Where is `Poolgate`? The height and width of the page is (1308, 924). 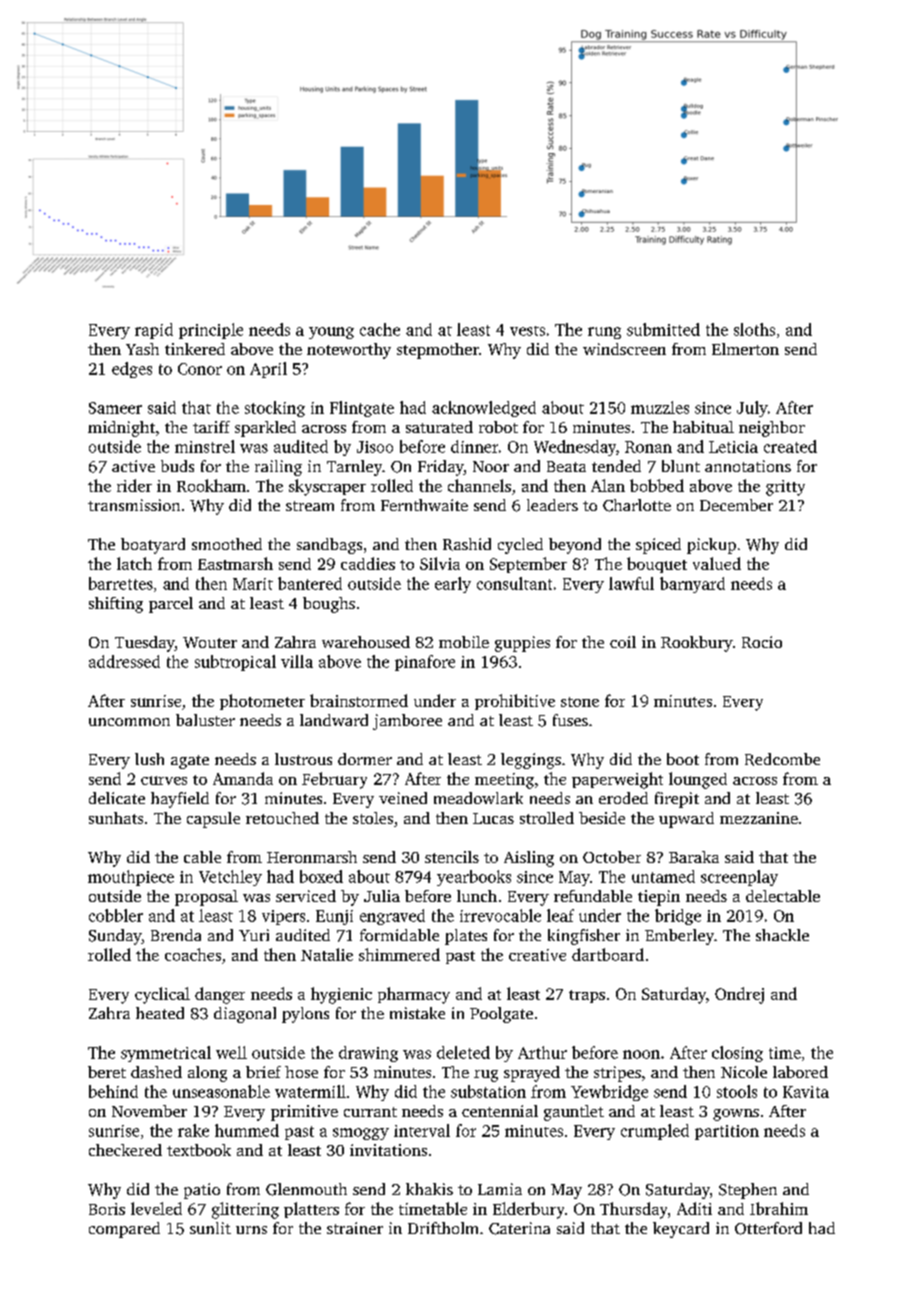 Poolgate is located at coordinates (501, 1015).
